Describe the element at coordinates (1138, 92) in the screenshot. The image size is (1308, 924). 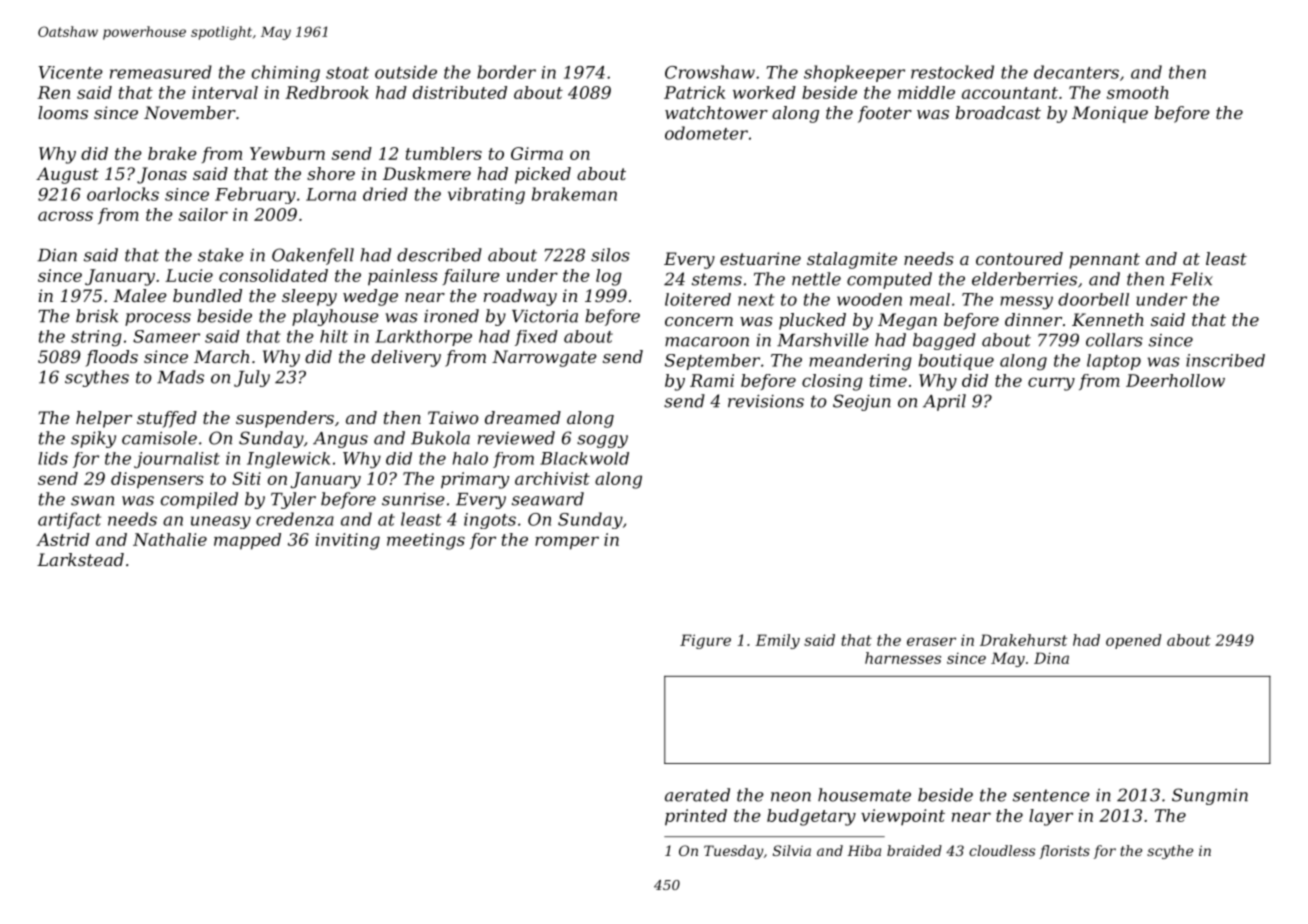
I see `smooth` at that location.
